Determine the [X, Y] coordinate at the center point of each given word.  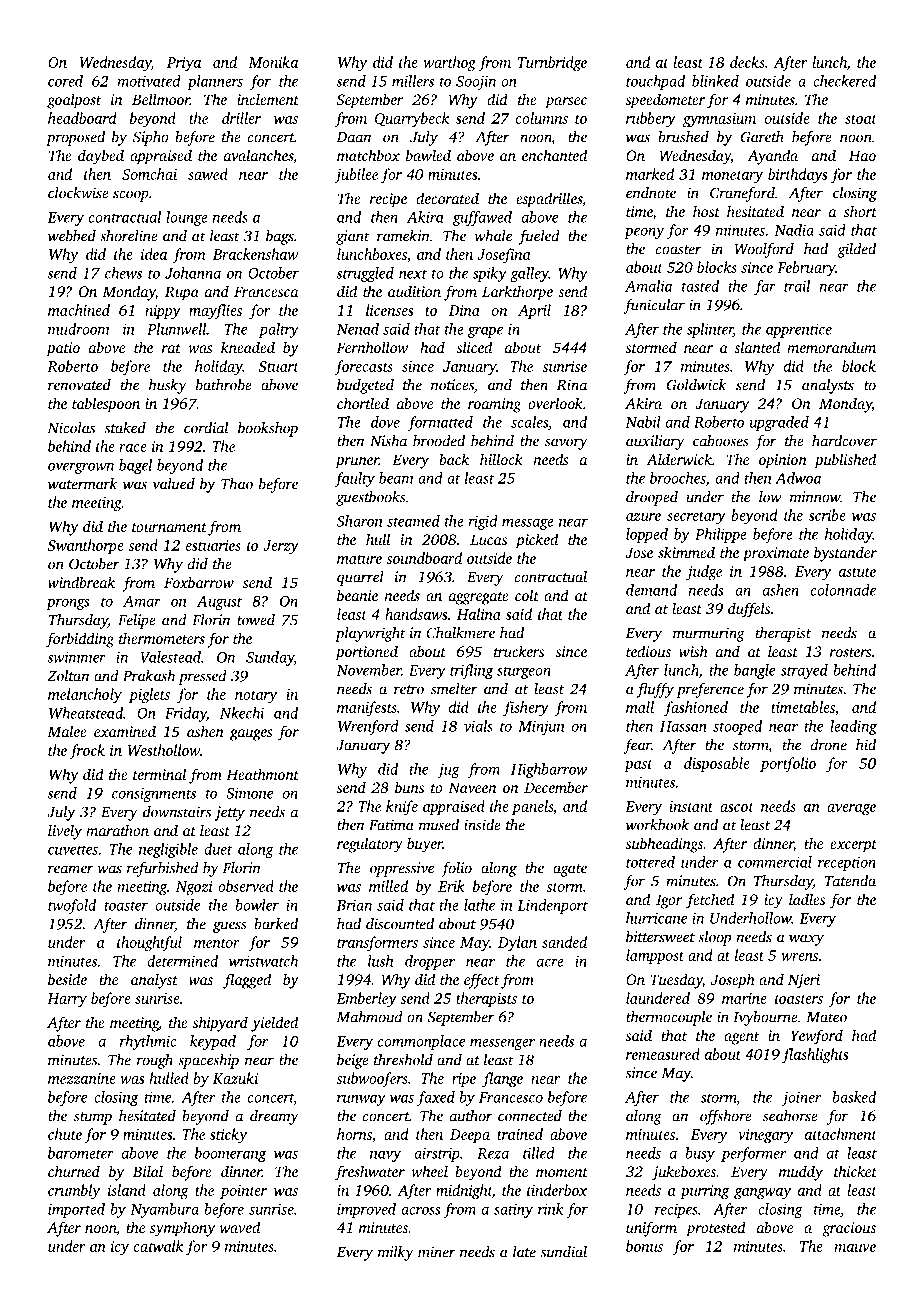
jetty [230, 813]
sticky [228, 1136]
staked [125, 428]
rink [550, 1209]
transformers [377, 944]
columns [542, 118]
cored [65, 81]
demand [651, 590]
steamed [413, 521]
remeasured [663, 1054]
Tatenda [850, 881]
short [860, 211]
